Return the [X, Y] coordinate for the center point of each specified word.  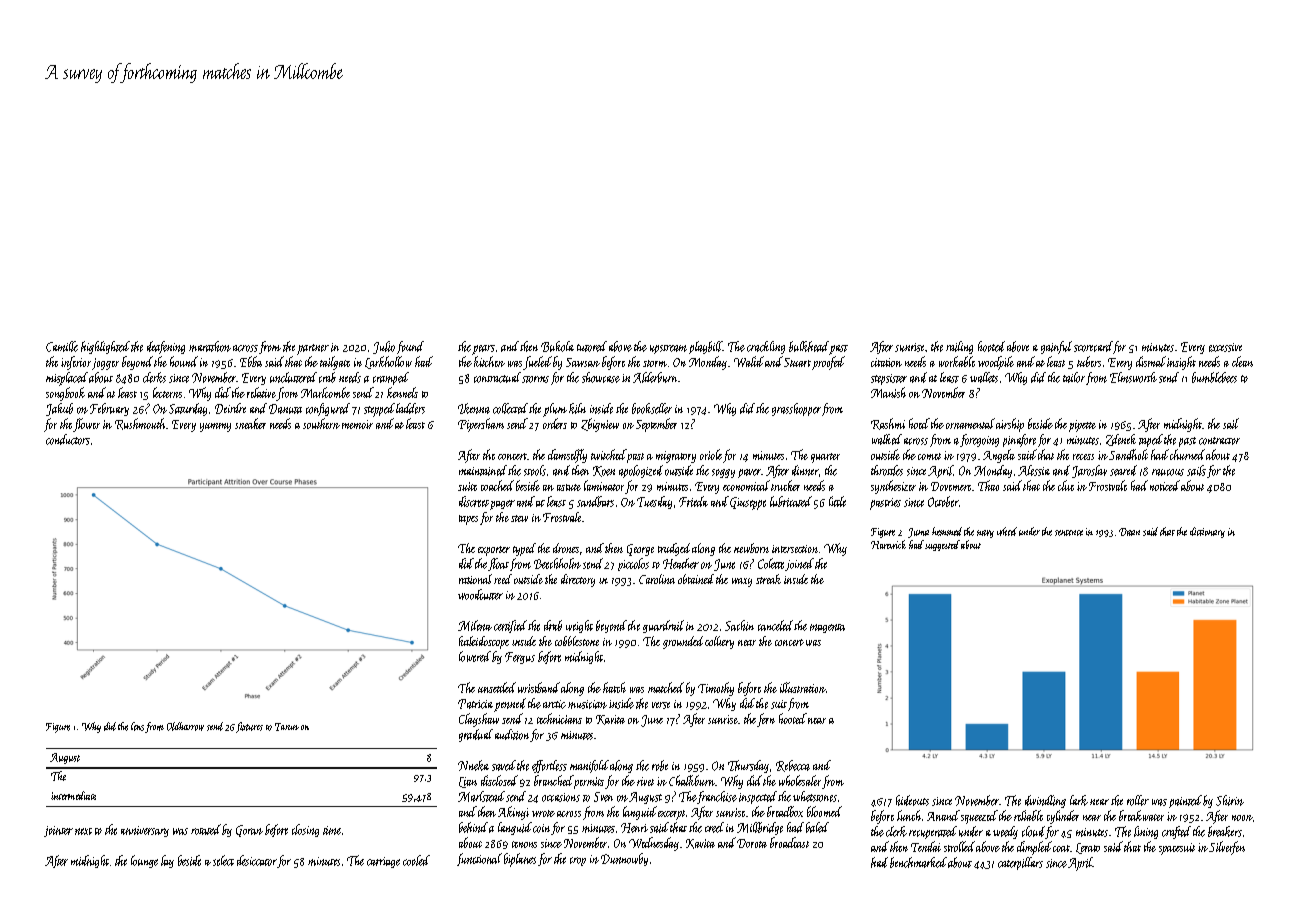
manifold [589, 766]
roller [1138, 800]
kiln [577, 408]
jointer [58, 831]
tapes [468, 520]
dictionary [1207, 532]
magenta [827, 628]
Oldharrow [185, 726]
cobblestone [577, 641]
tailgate [335, 363]
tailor [1074, 377]
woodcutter [480, 594]
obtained [696, 579]
